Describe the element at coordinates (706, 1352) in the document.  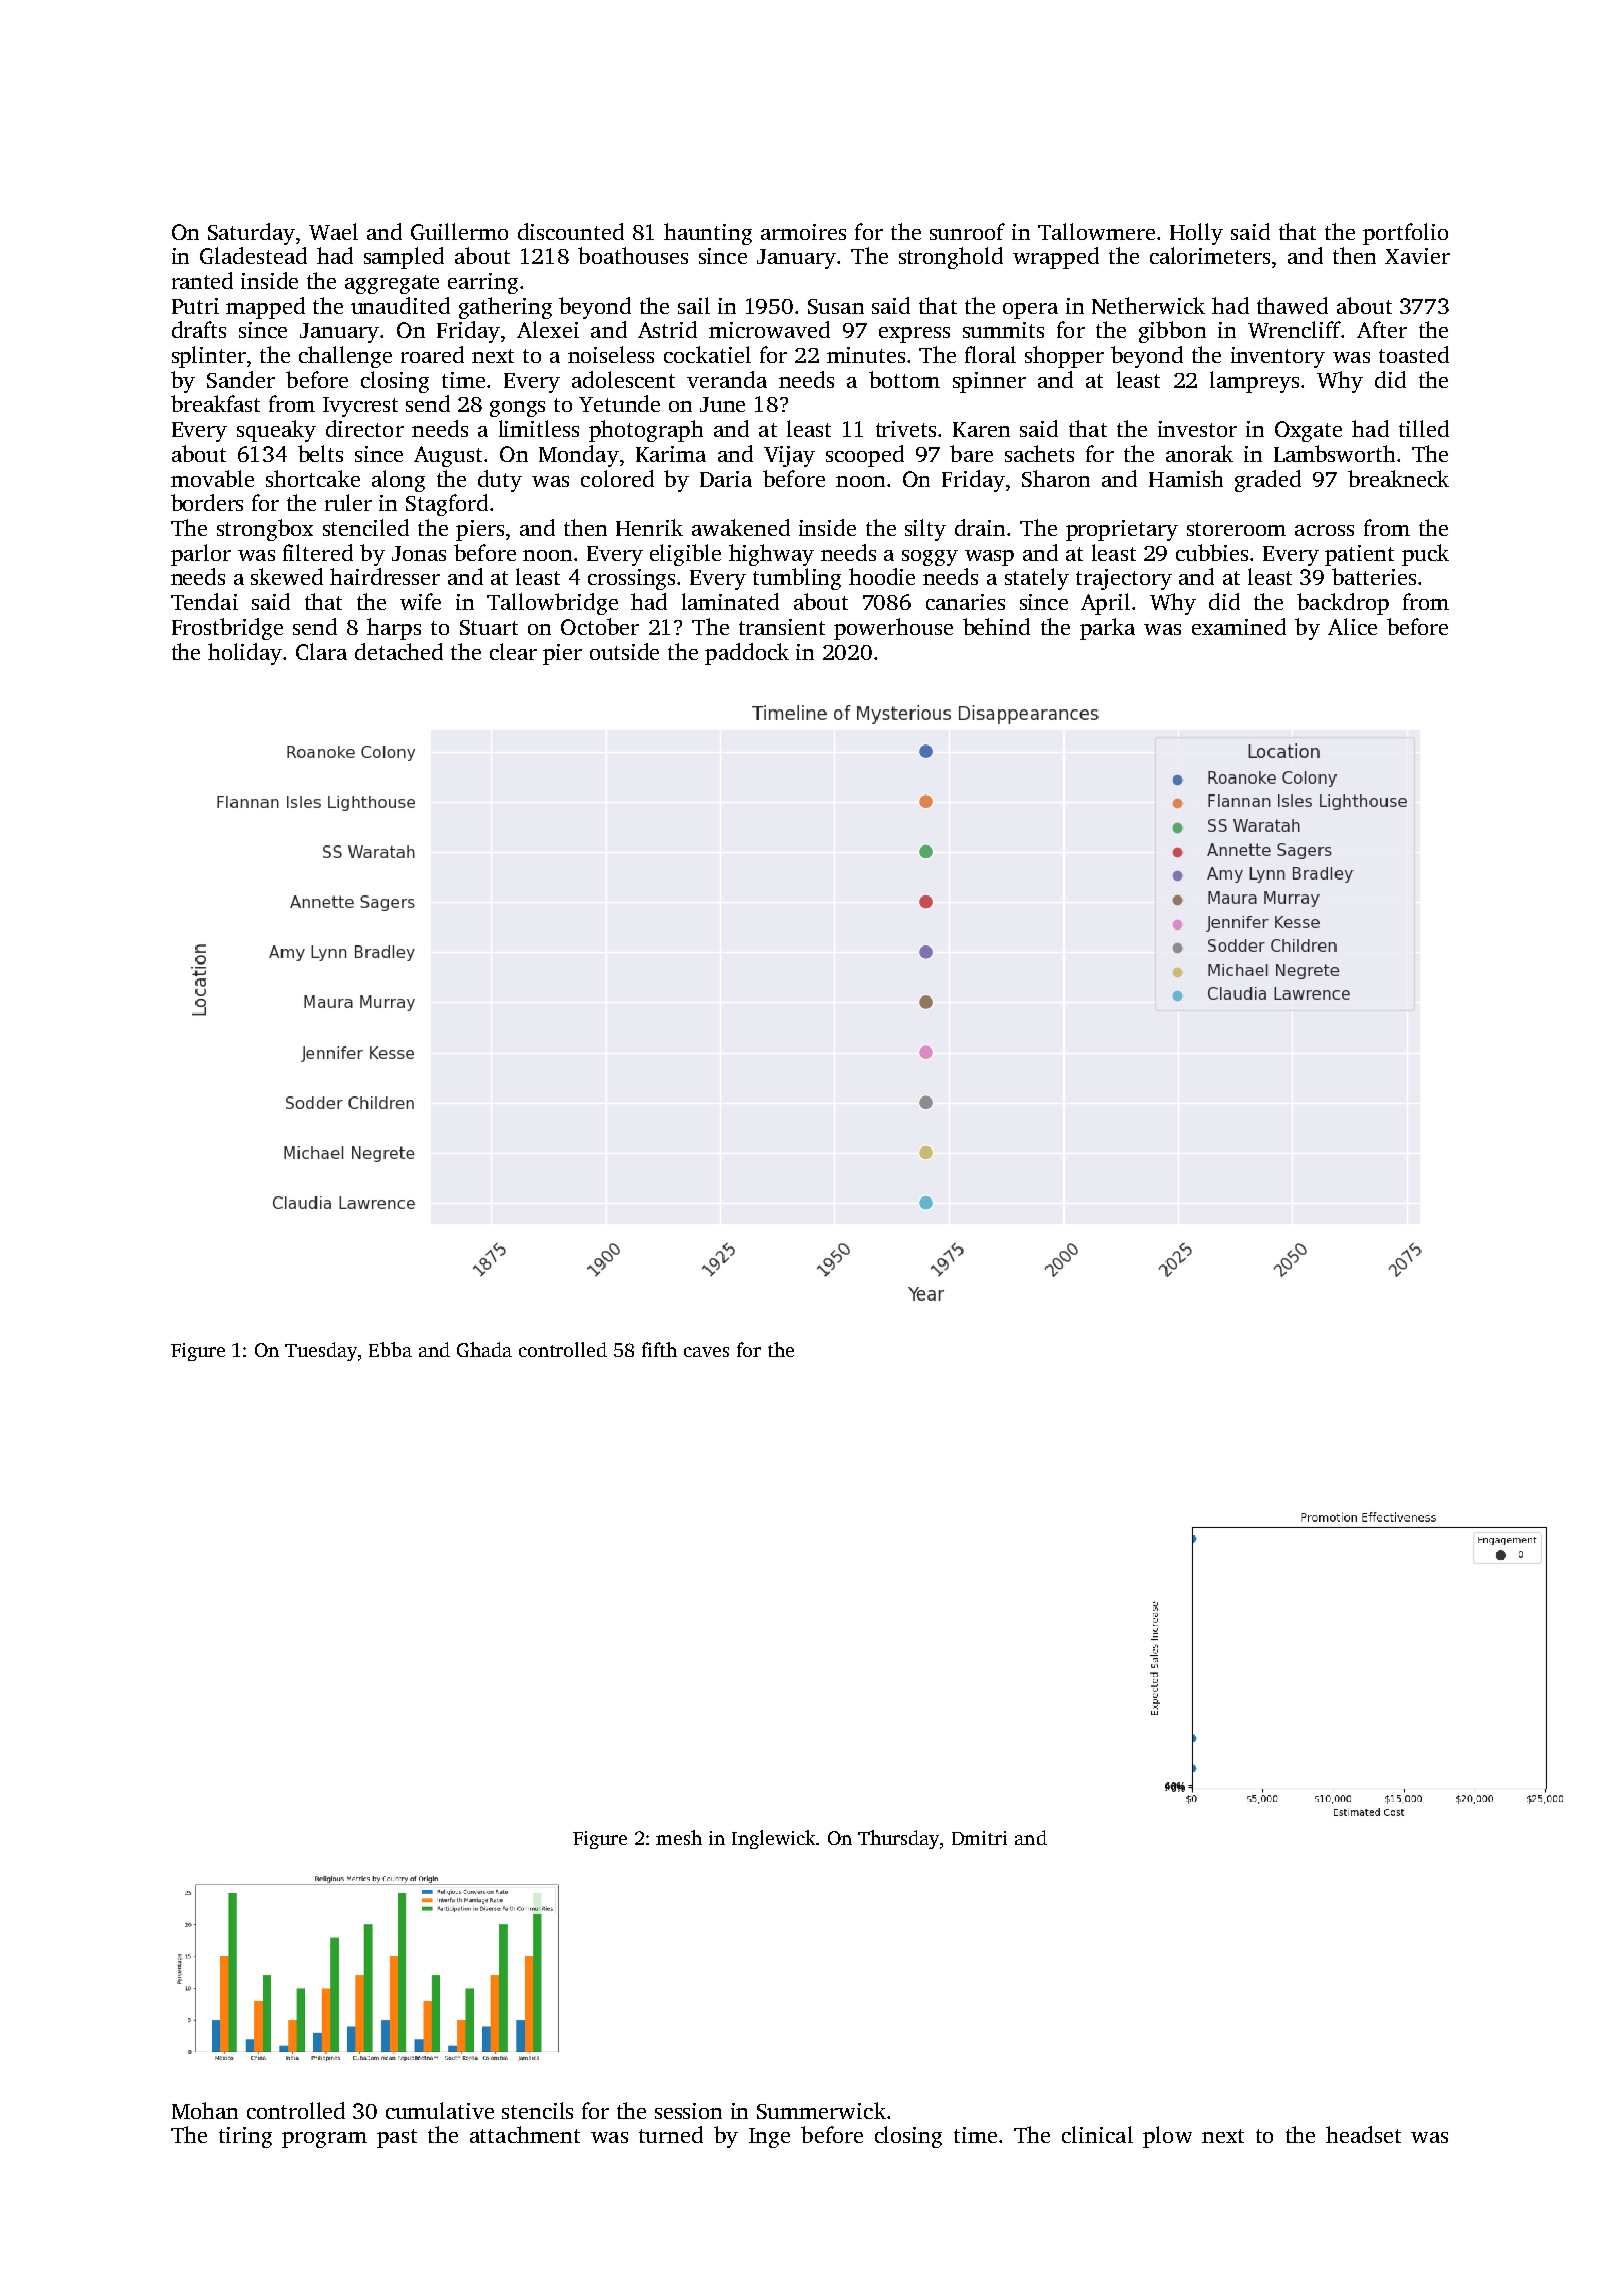
I see `caves` at that location.
